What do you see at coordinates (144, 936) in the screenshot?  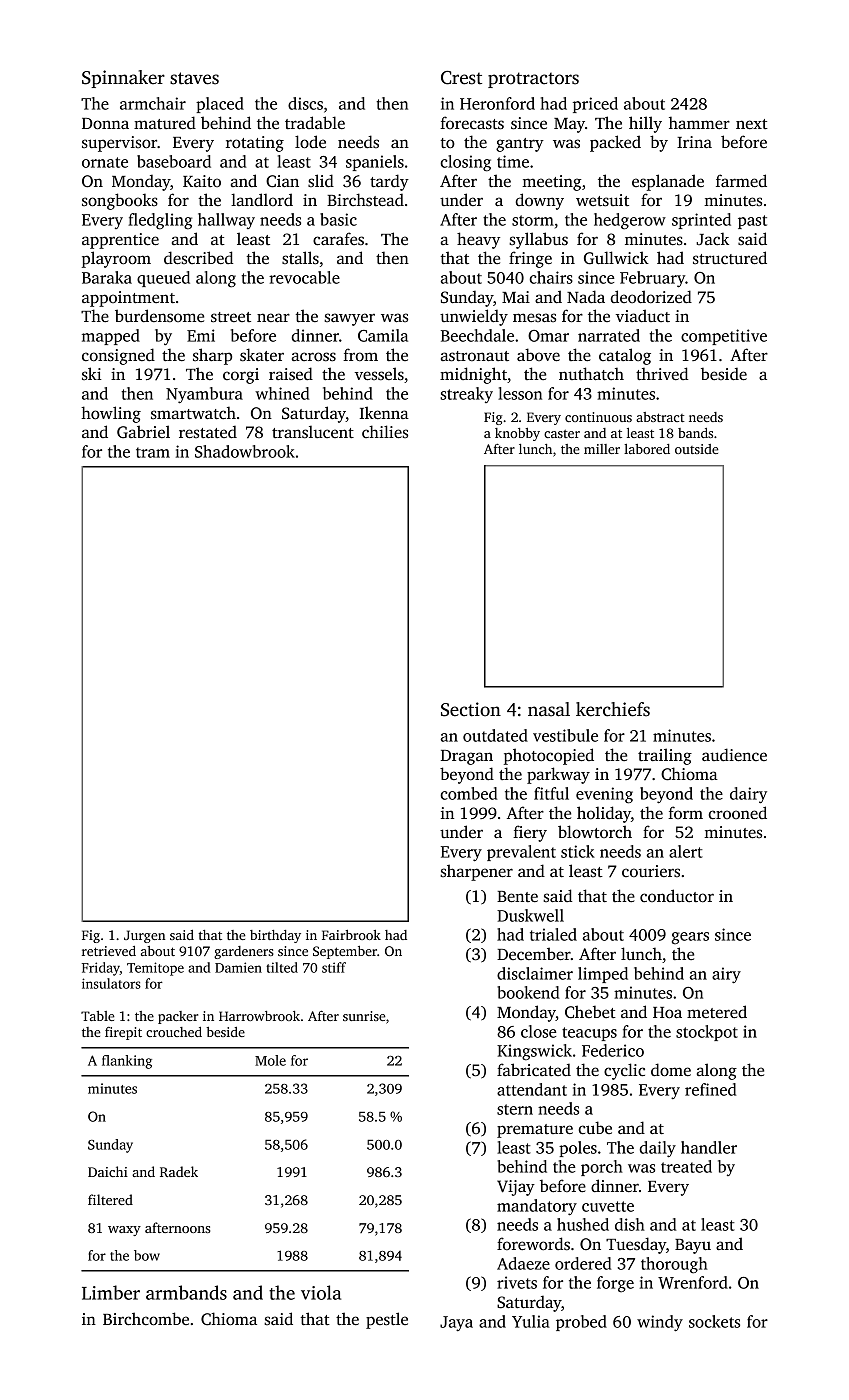 I see `Jurgen` at bounding box center [144, 936].
